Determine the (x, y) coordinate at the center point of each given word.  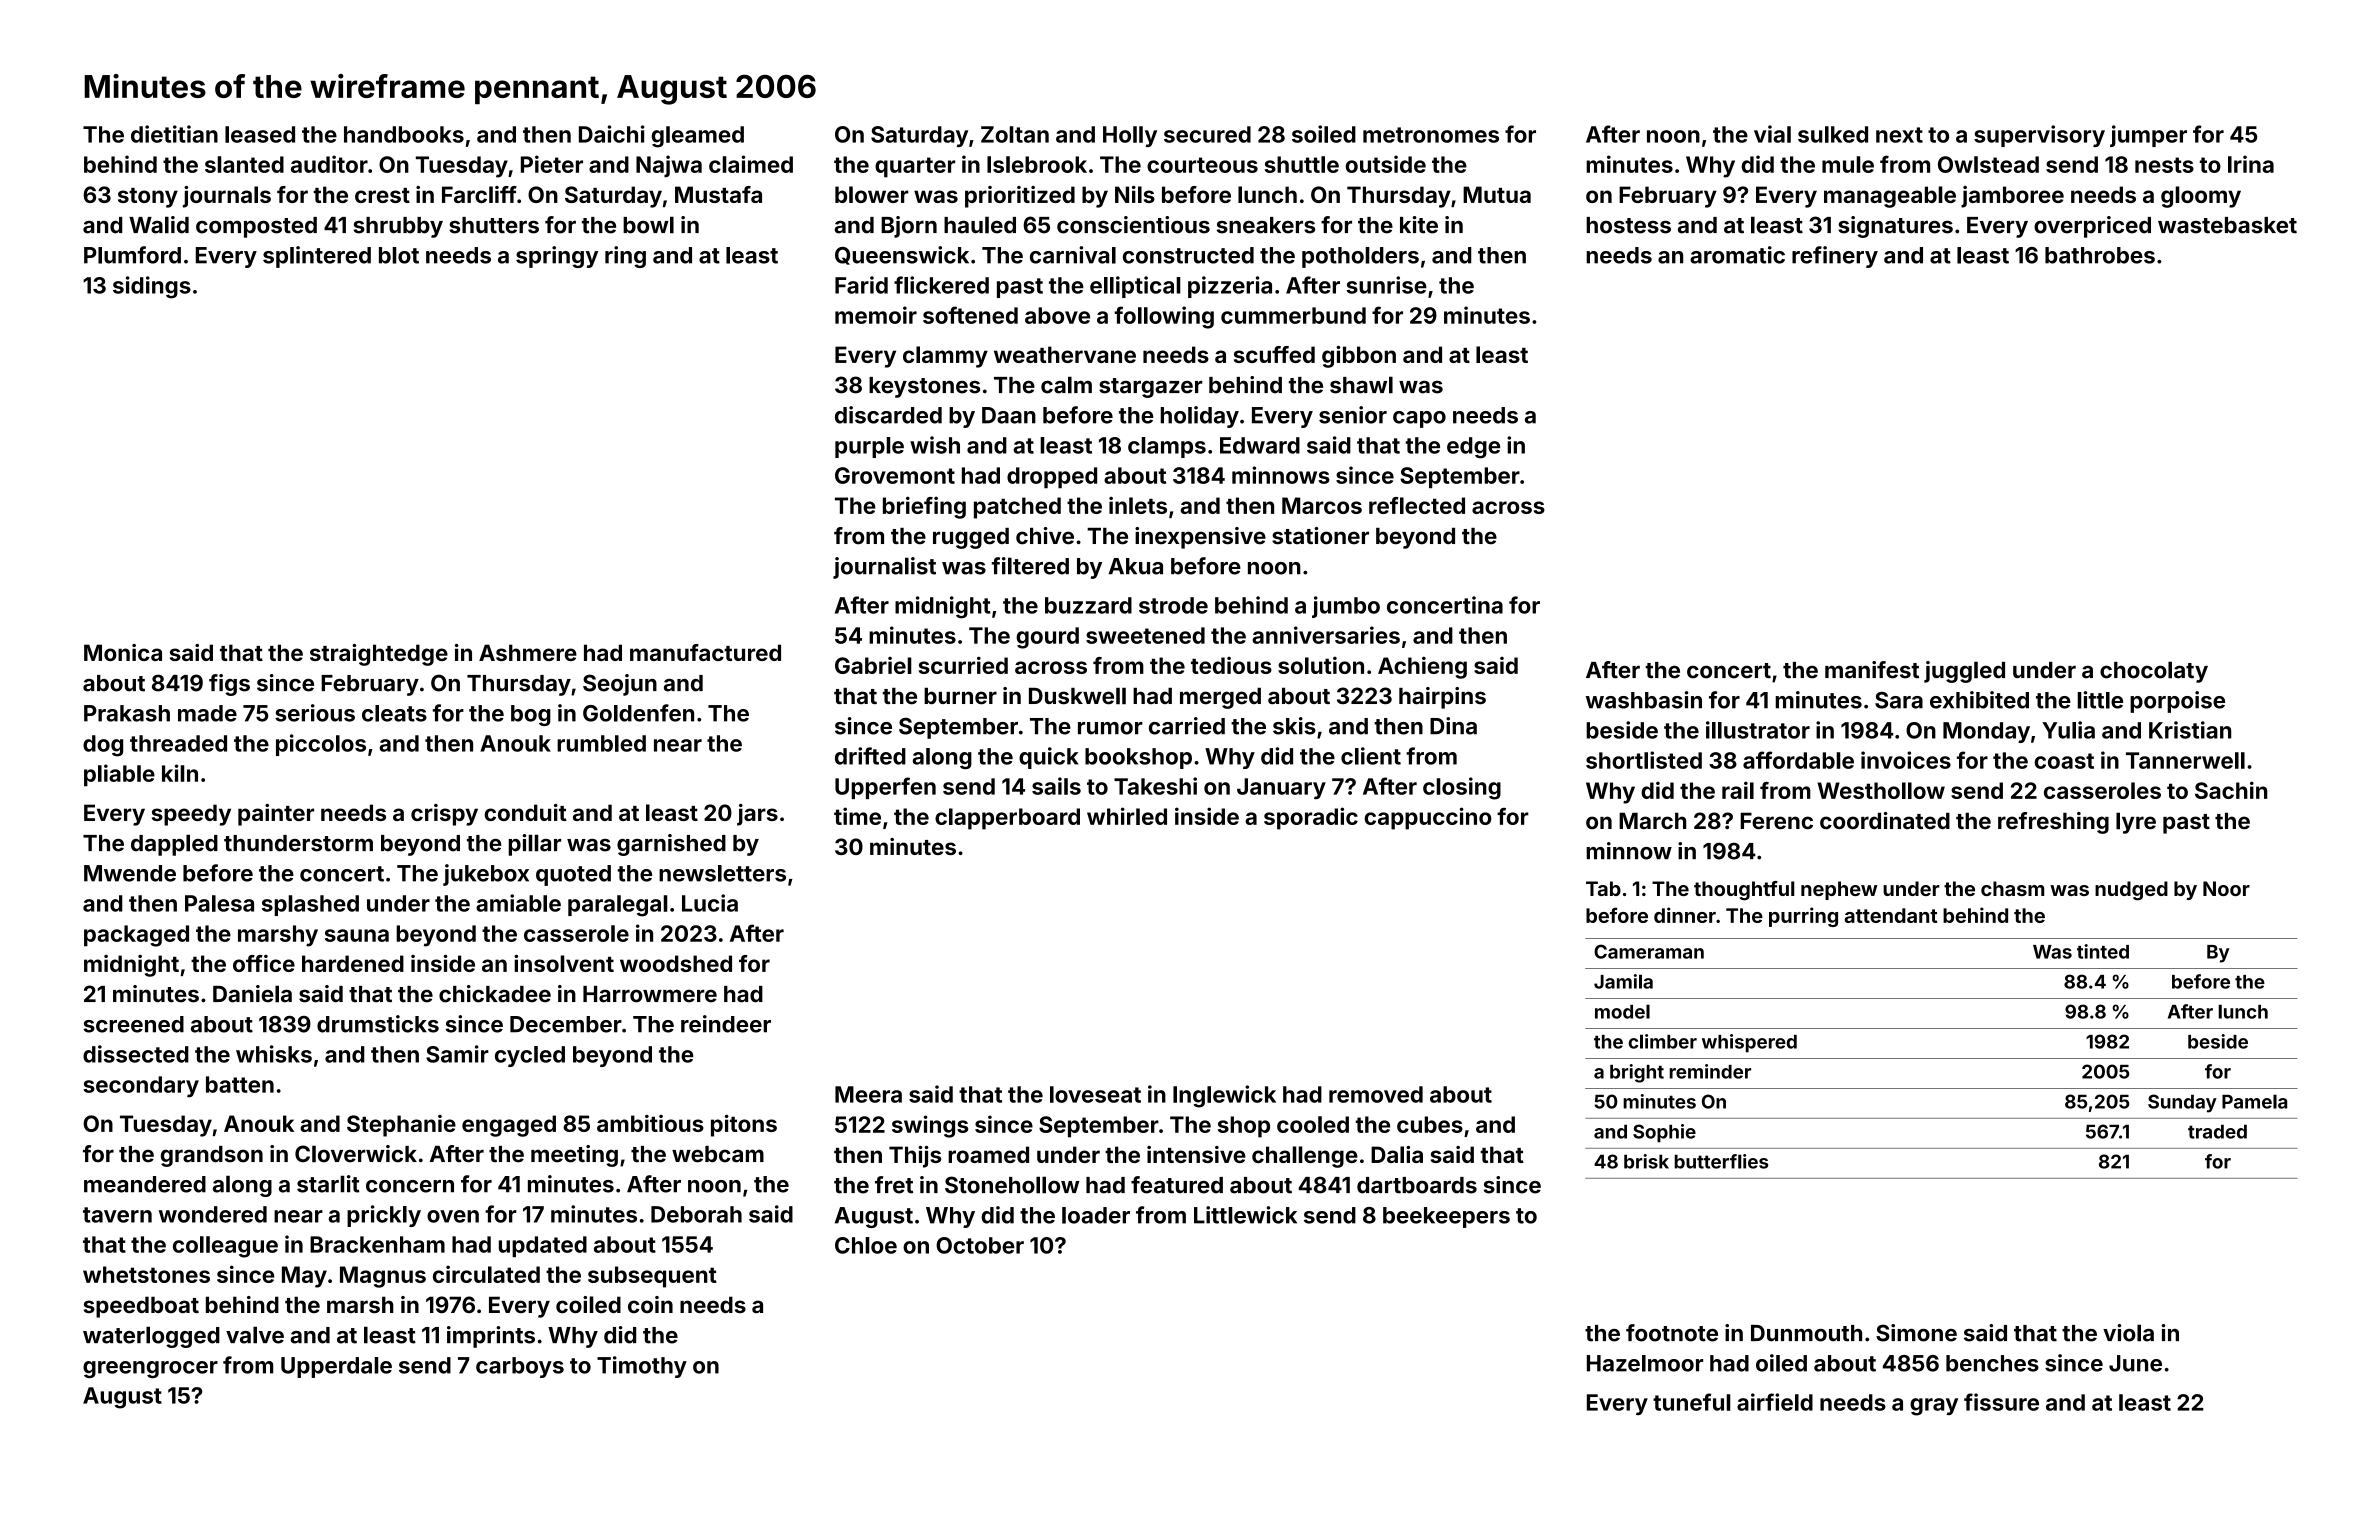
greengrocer (150, 1369)
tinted (2103, 951)
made (207, 713)
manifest (1872, 670)
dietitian (174, 134)
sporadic (1311, 818)
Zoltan (1015, 134)
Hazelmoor (1645, 1363)
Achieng (1422, 667)
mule (1848, 164)
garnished (671, 845)
